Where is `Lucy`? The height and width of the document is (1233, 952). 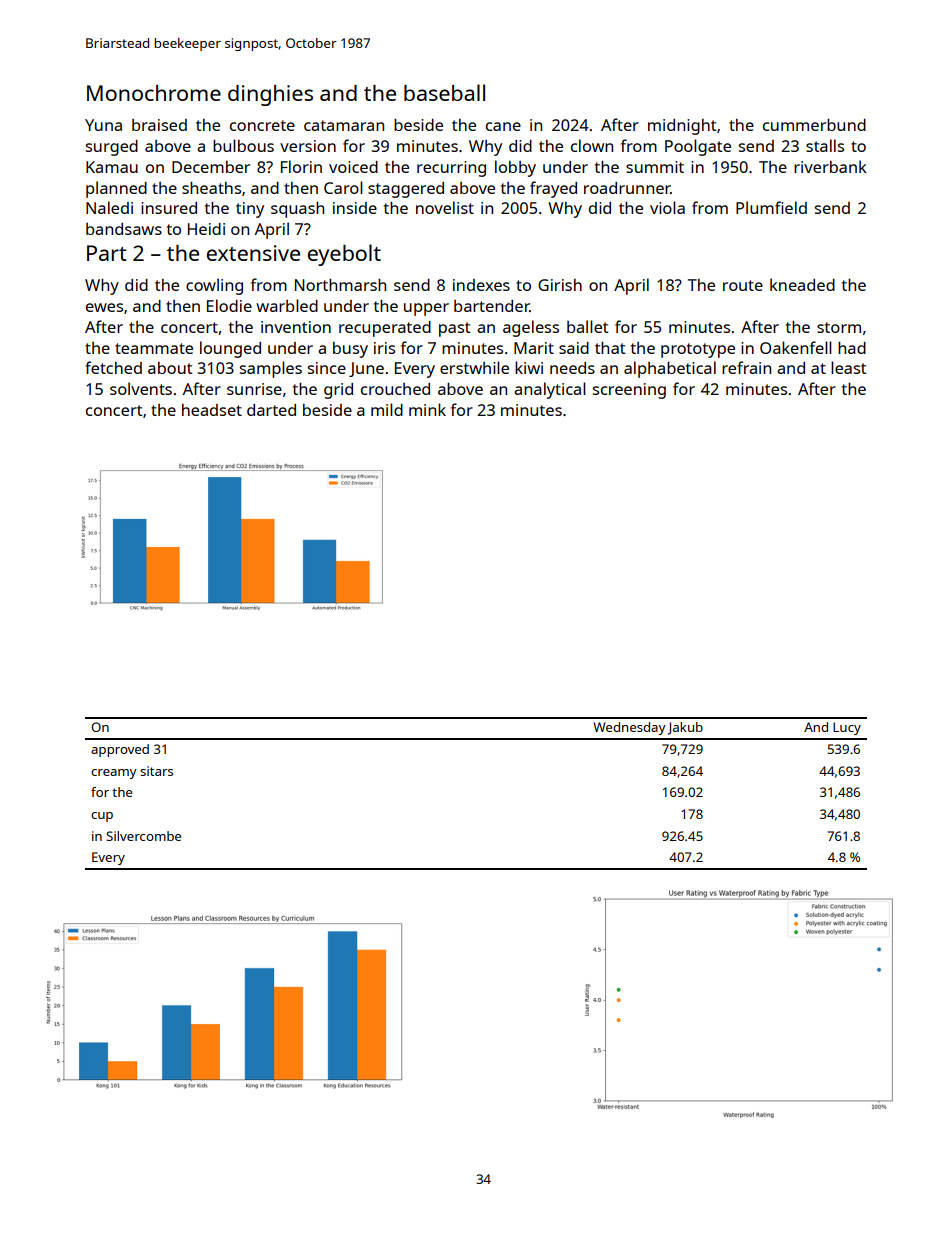
Lucy is located at coordinates (847, 728).
